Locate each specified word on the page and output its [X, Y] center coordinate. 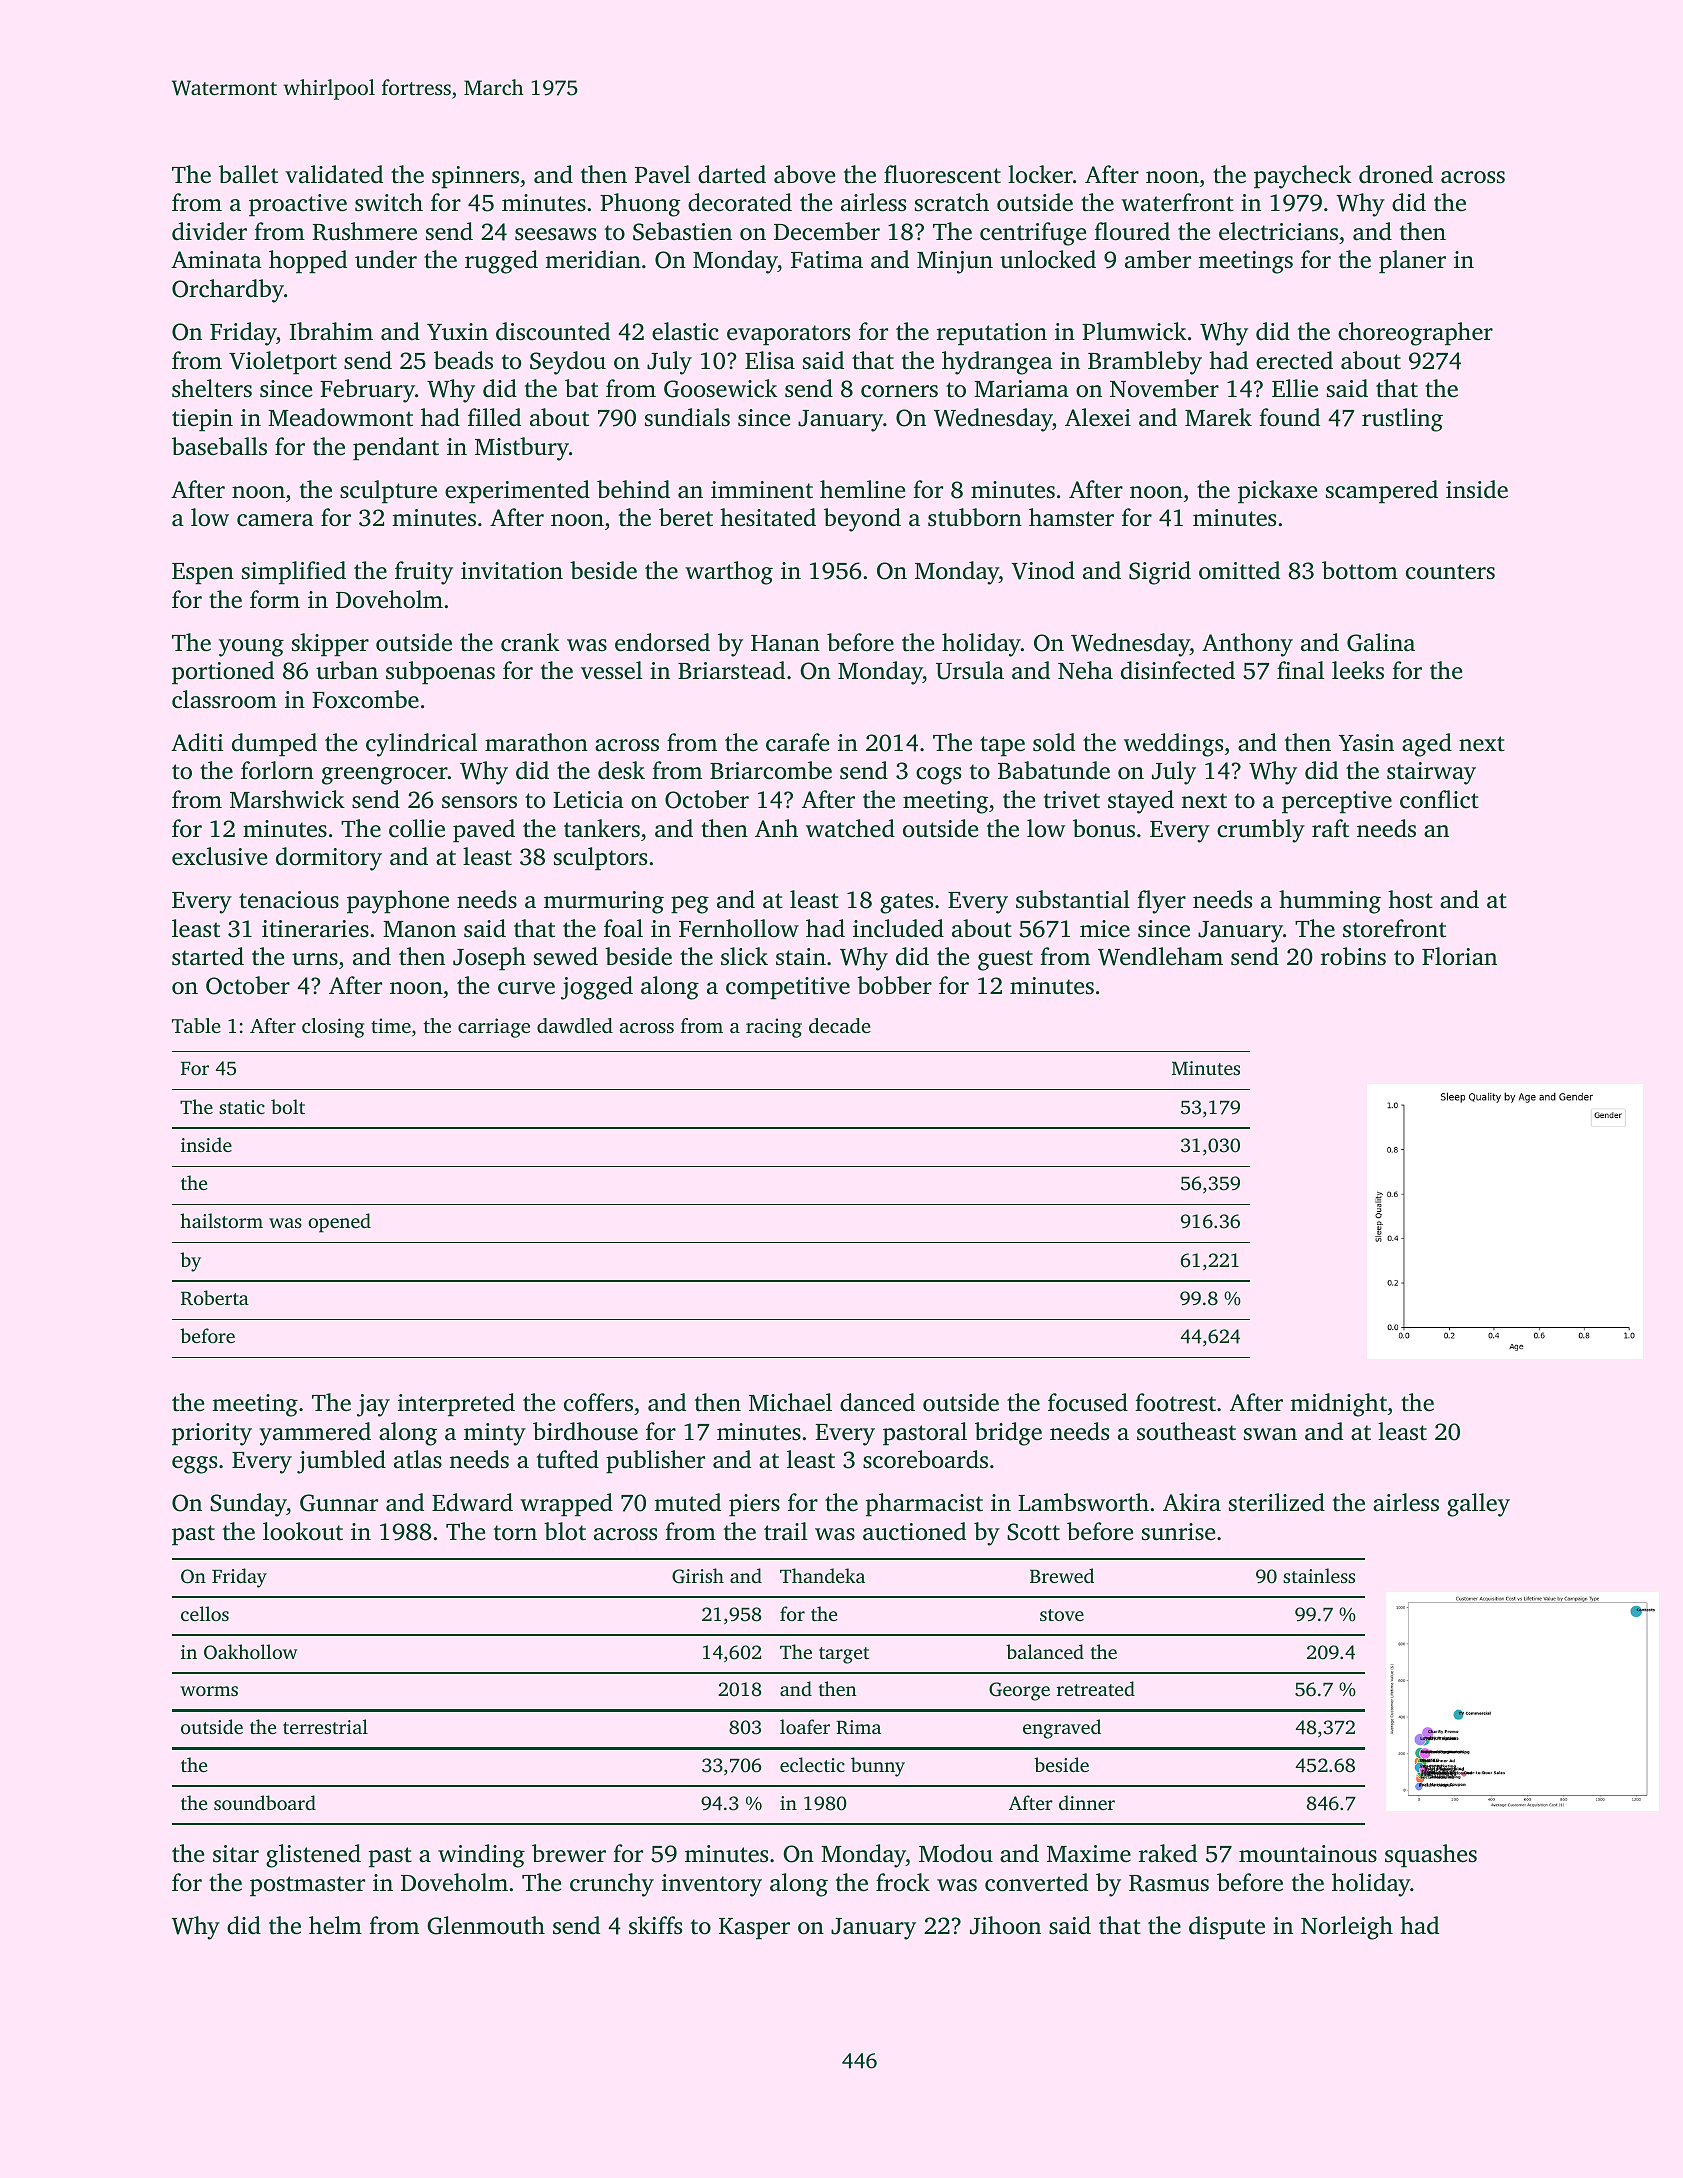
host [1410, 899]
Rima [858, 1727]
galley [1478, 1505]
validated [334, 174]
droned [1396, 174]
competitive [788, 988]
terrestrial [325, 1726]
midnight [1338, 1405]
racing [774, 1028]
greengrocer [385, 776]
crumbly [1261, 831]
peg [690, 905]
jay [373, 1405]
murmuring [604, 902]
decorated [740, 202]
